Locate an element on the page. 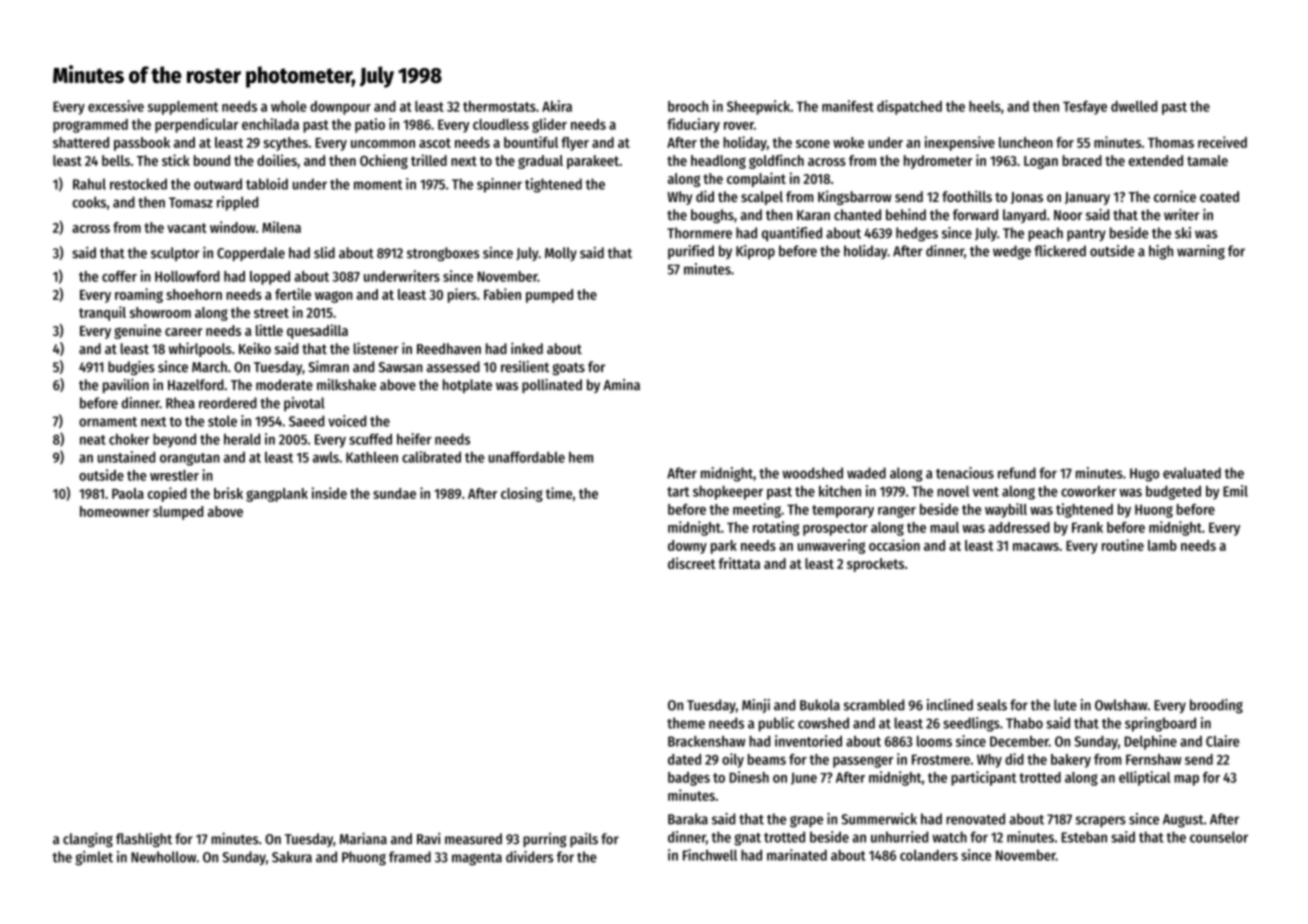 This image has height=924, width=1308. coworker is located at coordinates (1088, 491).
